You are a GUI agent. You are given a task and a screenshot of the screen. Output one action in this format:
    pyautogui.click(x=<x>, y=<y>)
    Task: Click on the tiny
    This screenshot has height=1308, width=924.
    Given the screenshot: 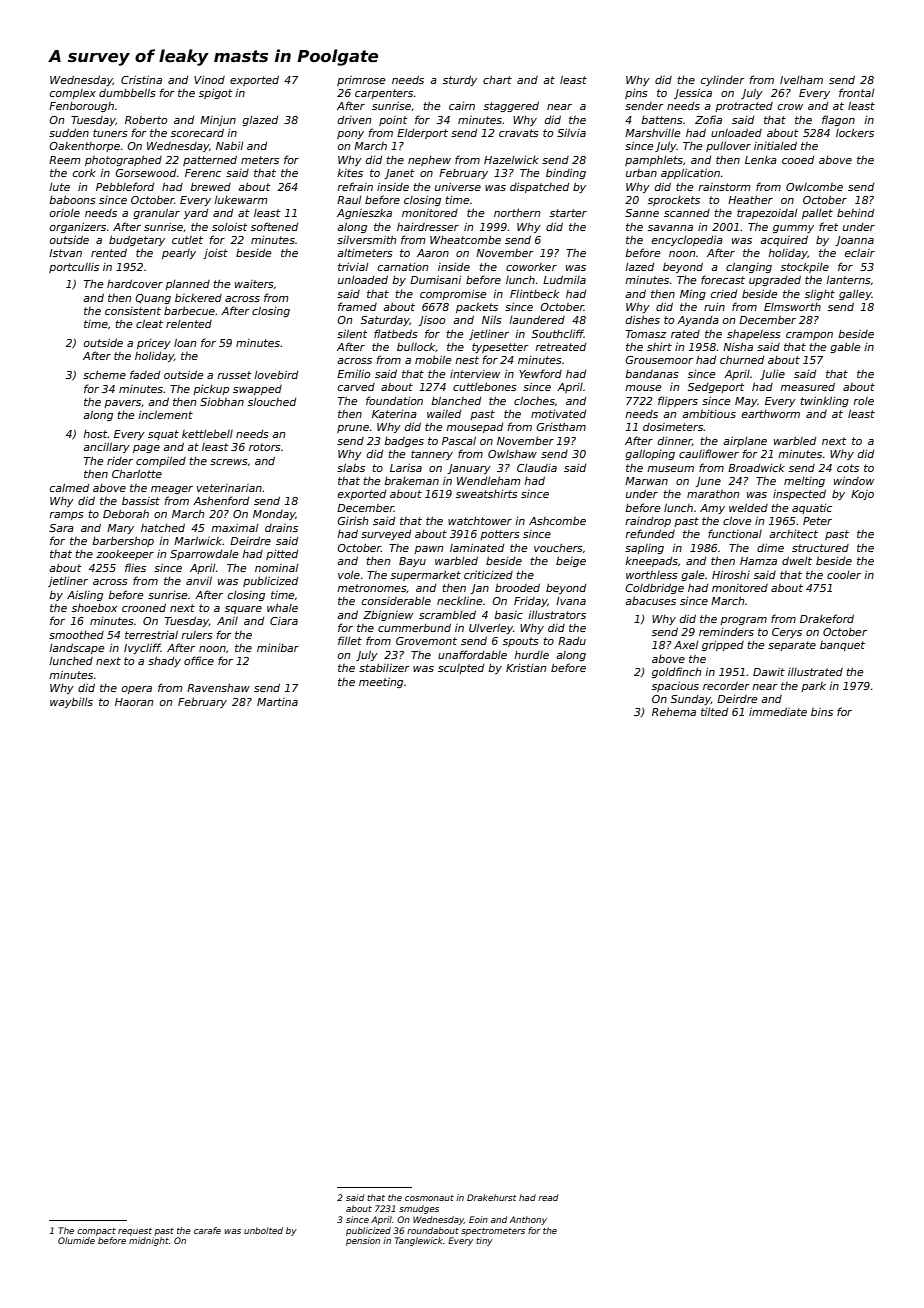 What is the action you would take?
    pyautogui.click(x=484, y=1241)
